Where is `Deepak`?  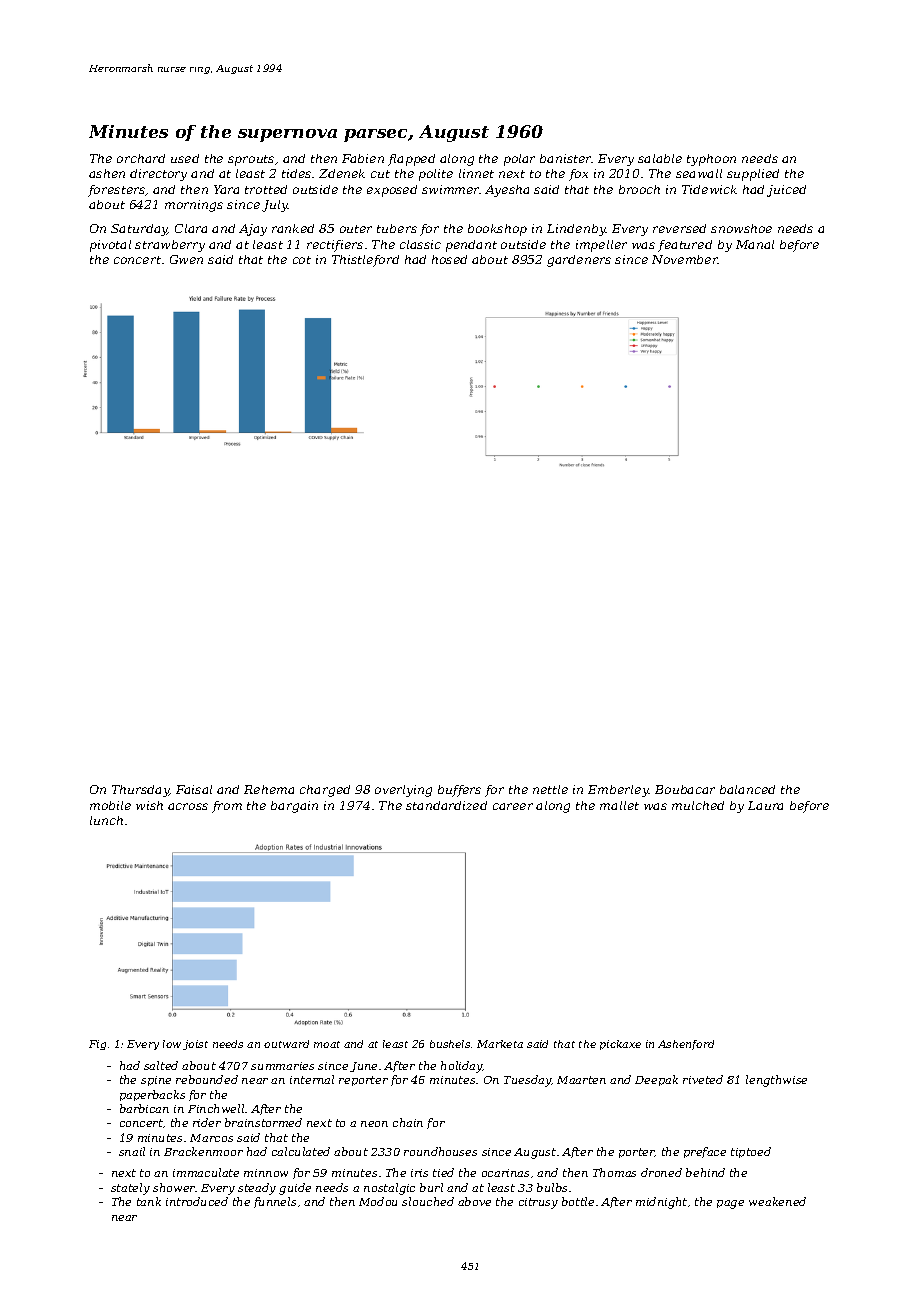 Deepak is located at coordinates (656, 1080).
